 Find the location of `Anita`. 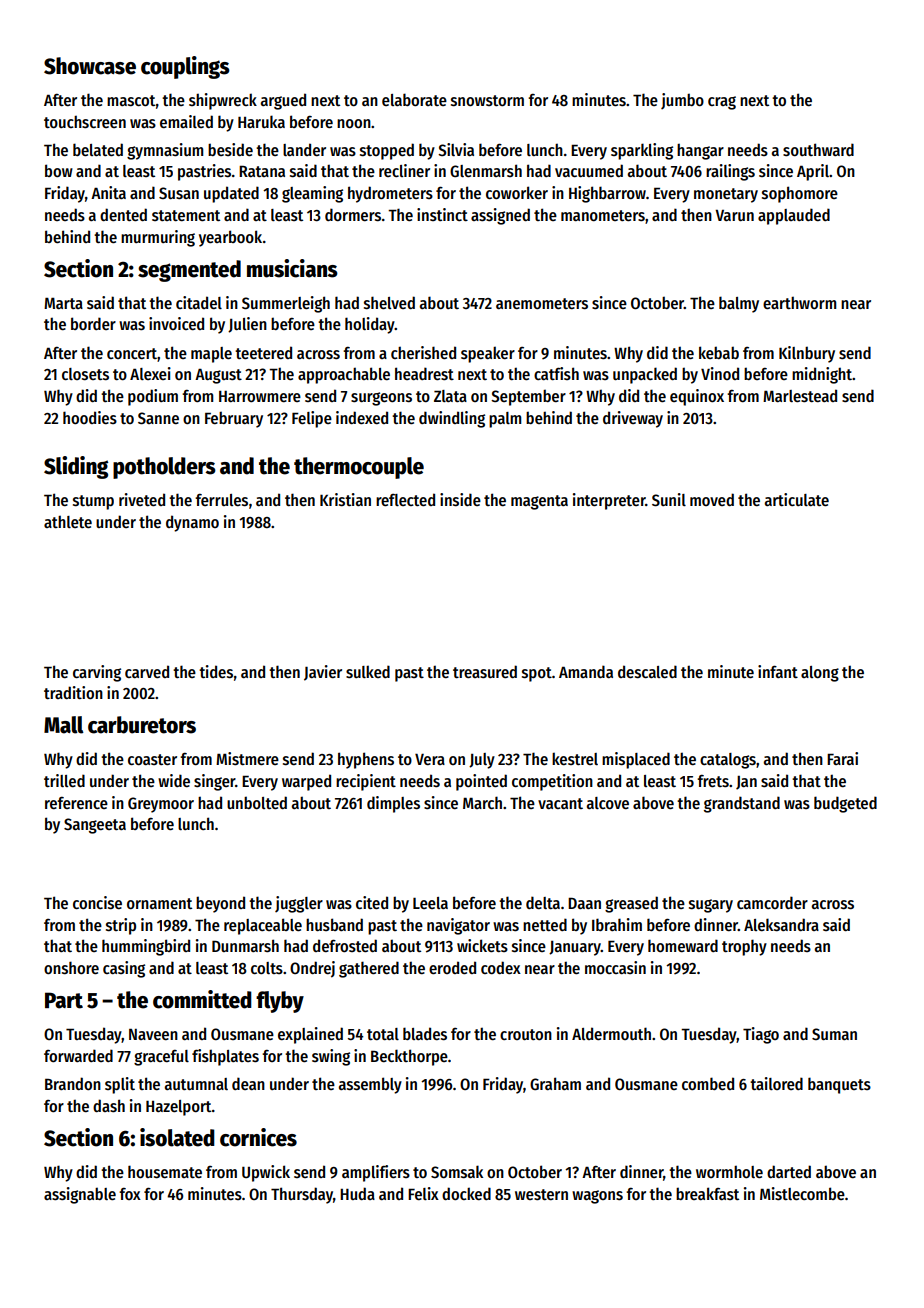

Anita is located at coordinates (108, 192).
